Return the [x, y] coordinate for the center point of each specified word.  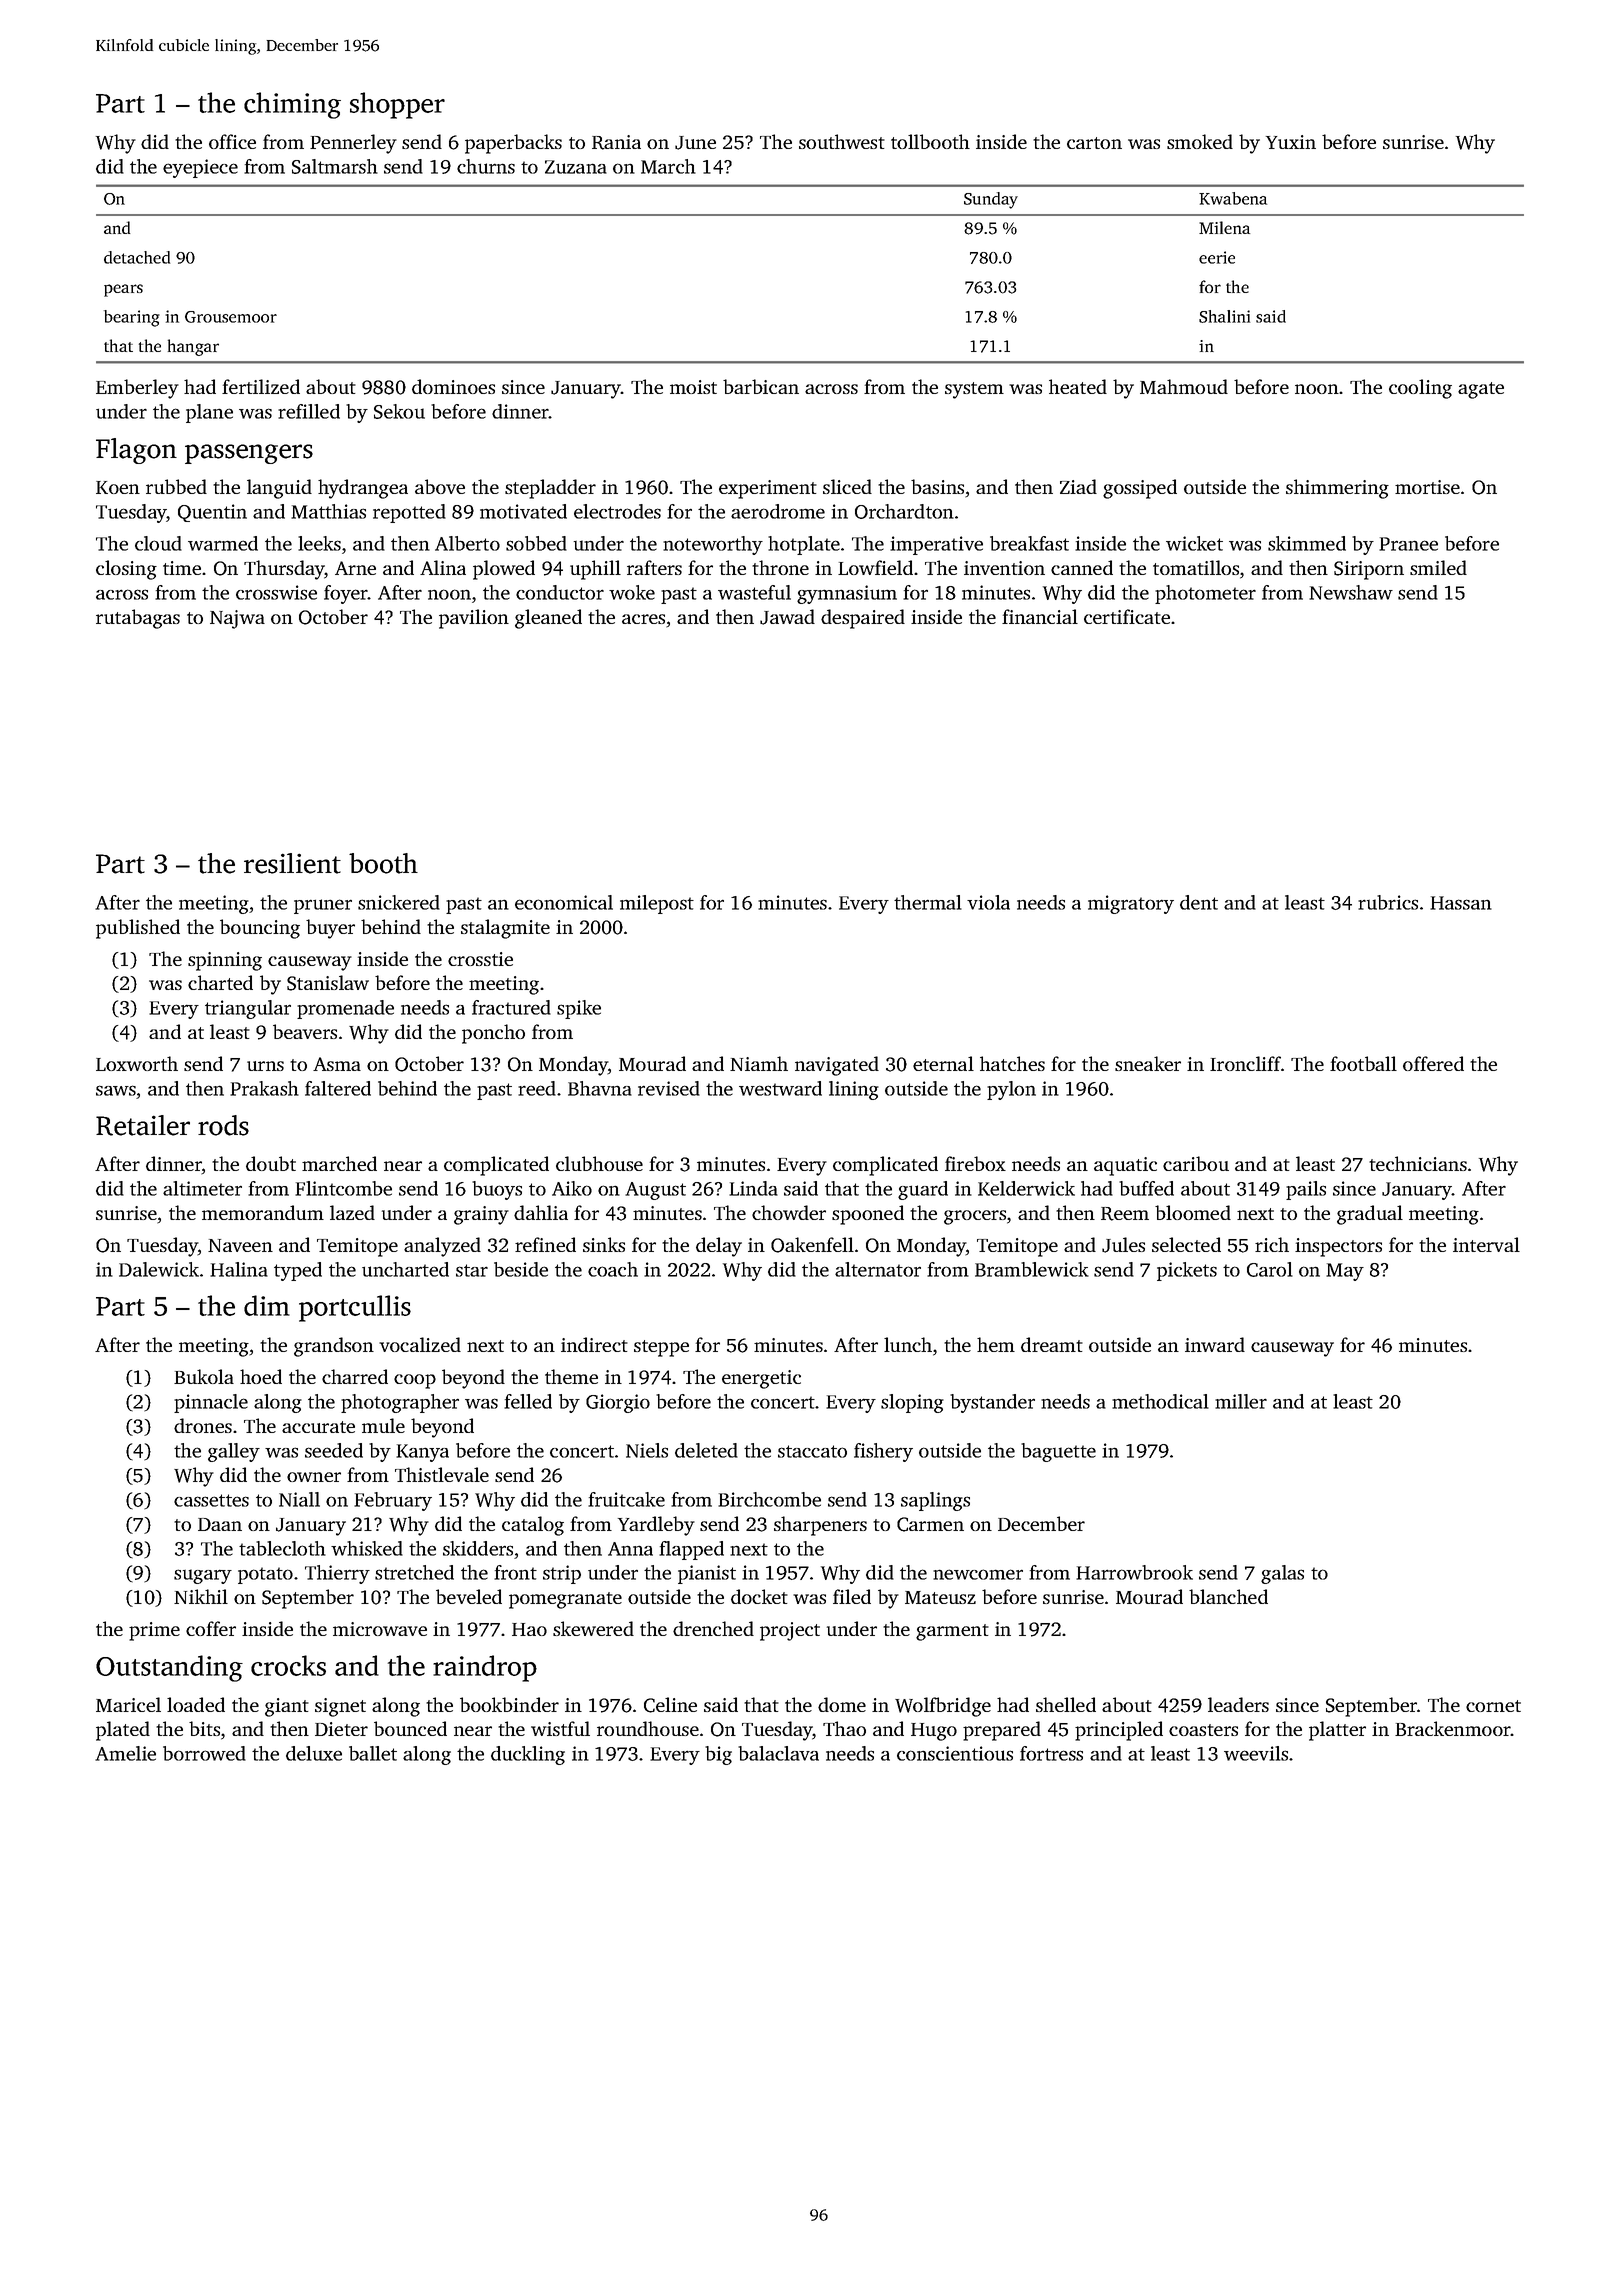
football [1363, 1063]
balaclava [778, 1753]
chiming [292, 105]
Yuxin [1291, 142]
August [655, 1191]
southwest [842, 141]
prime [154, 1631]
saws [116, 1090]
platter [1337, 1731]
